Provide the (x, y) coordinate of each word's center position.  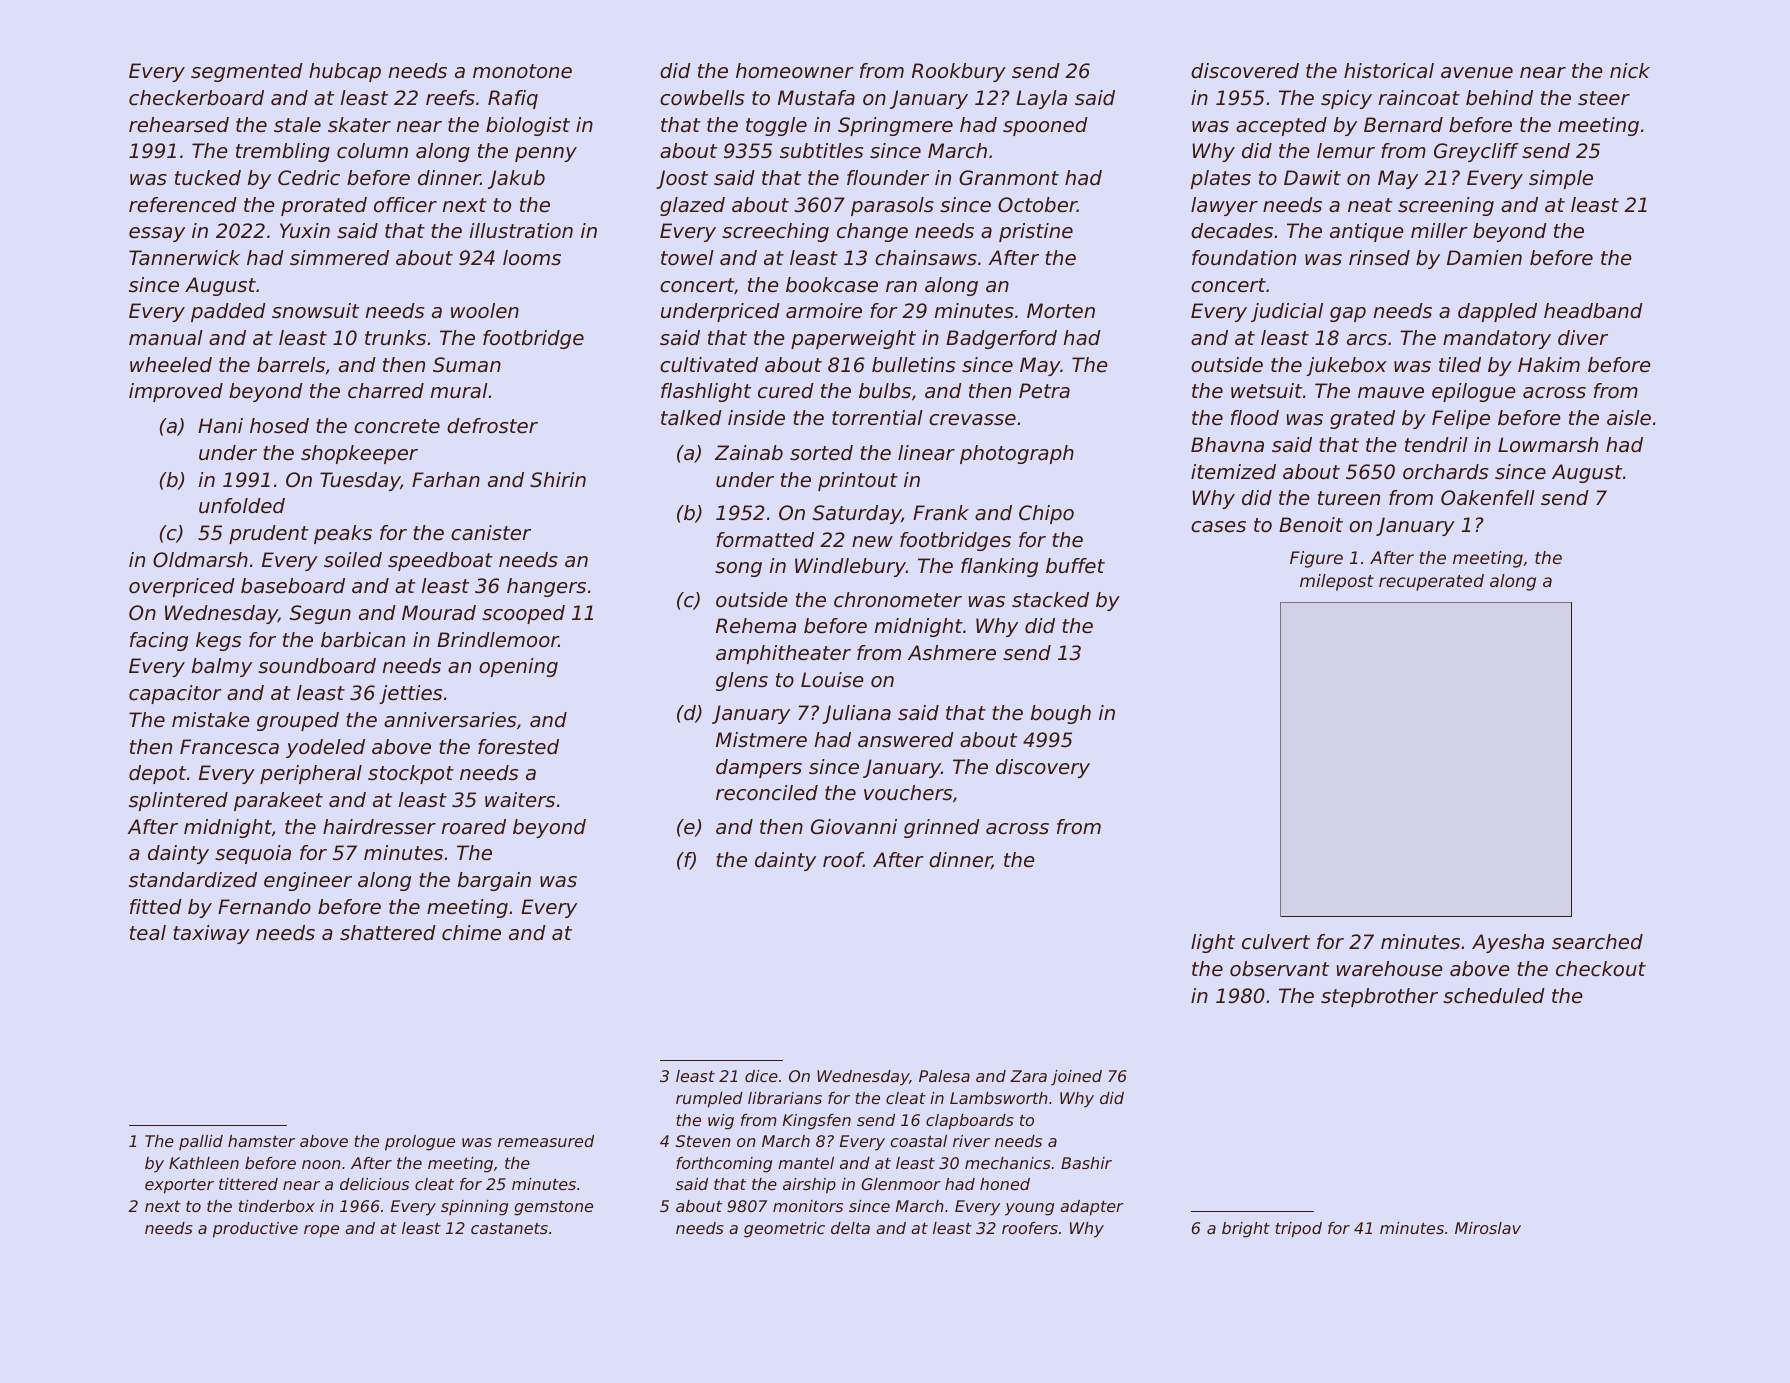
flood (1255, 418)
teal (148, 933)
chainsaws (926, 258)
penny (546, 154)
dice (761, 1076)
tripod (1298, 1230)
